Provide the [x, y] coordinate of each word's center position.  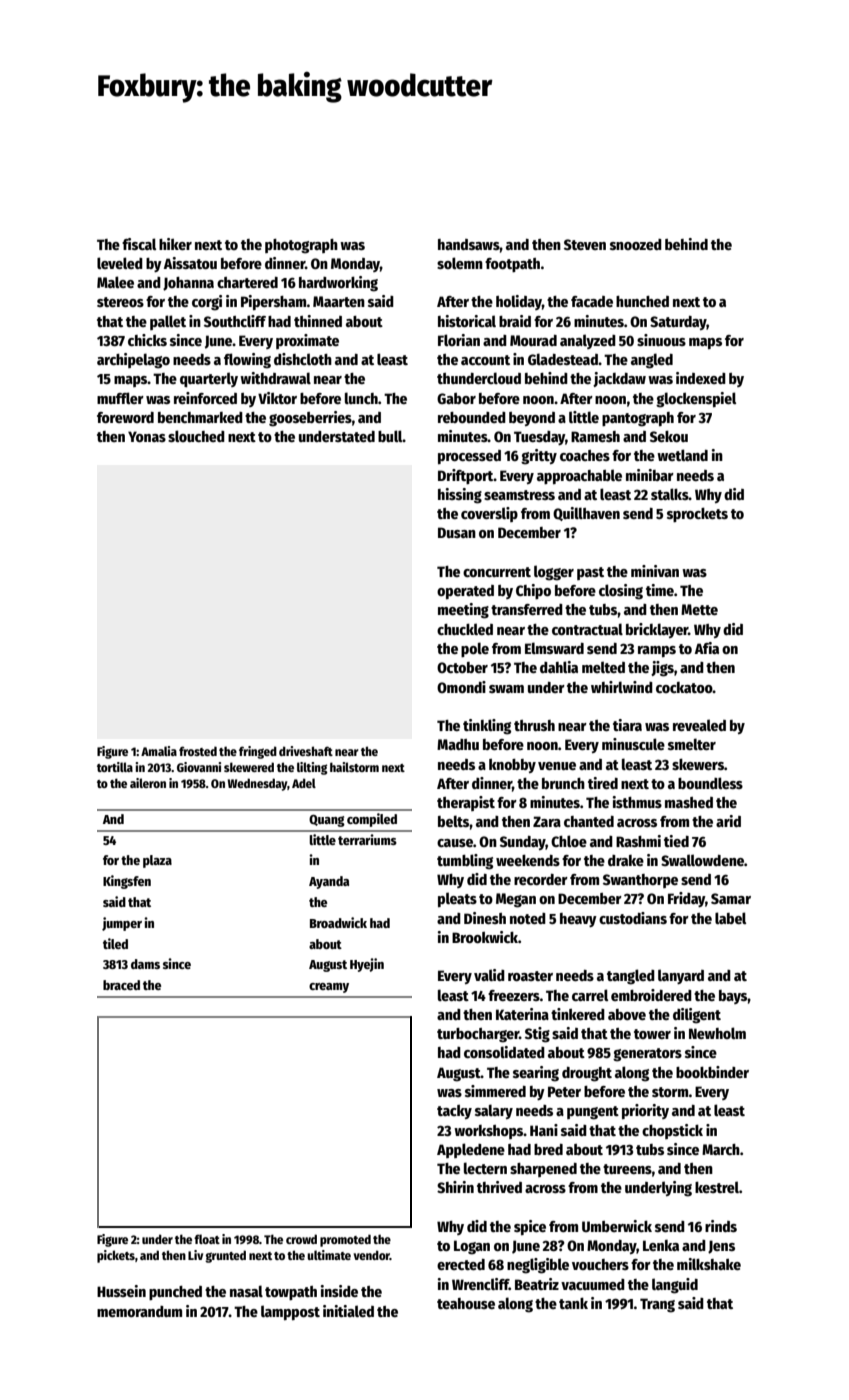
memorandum [139, 1311]
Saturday [678, 323]
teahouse [466, 1303]
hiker [175, 244]
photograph [301, 246]
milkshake [709, 1264]
